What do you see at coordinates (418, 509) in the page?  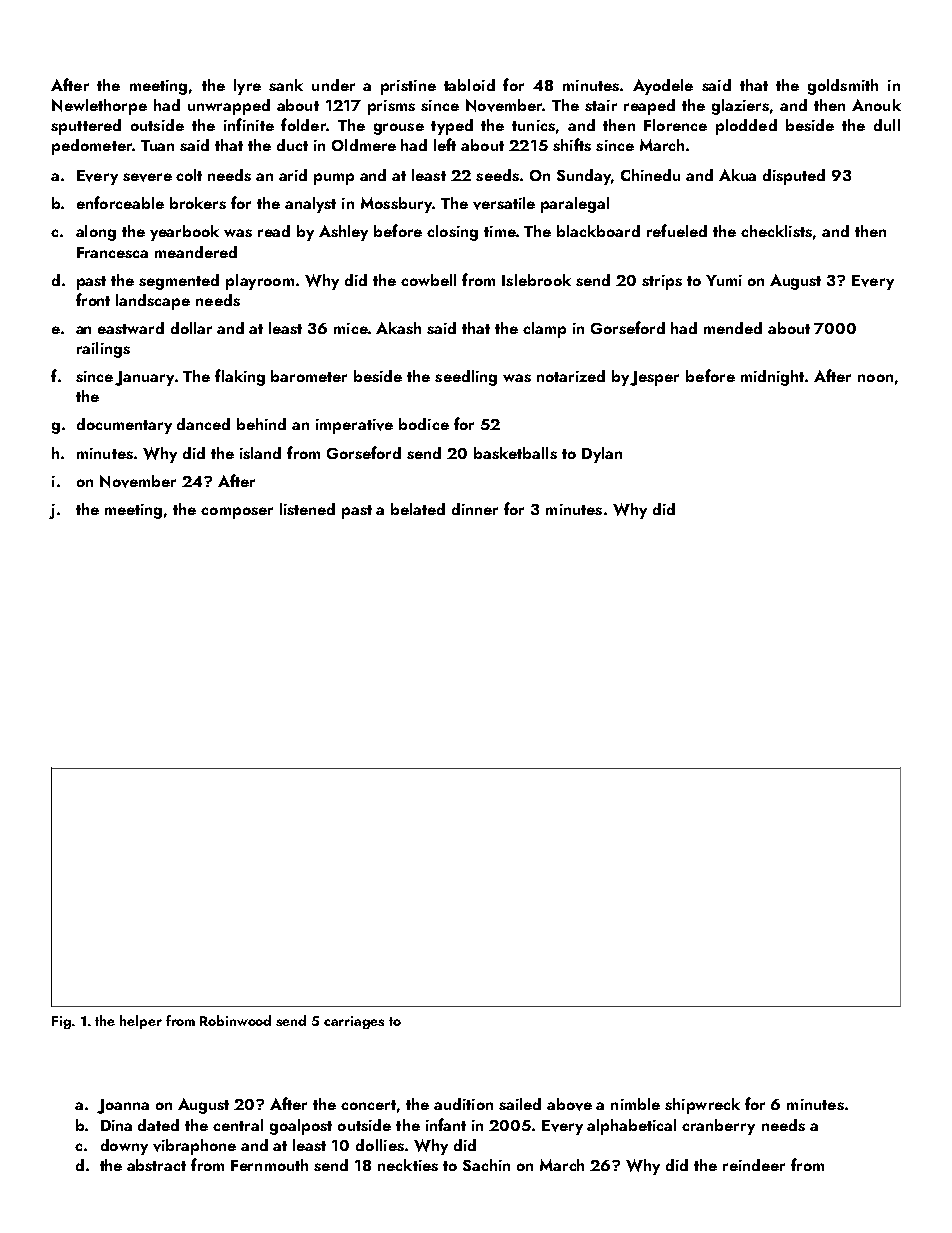 I see `belated` at bounding box center [418, 509].
